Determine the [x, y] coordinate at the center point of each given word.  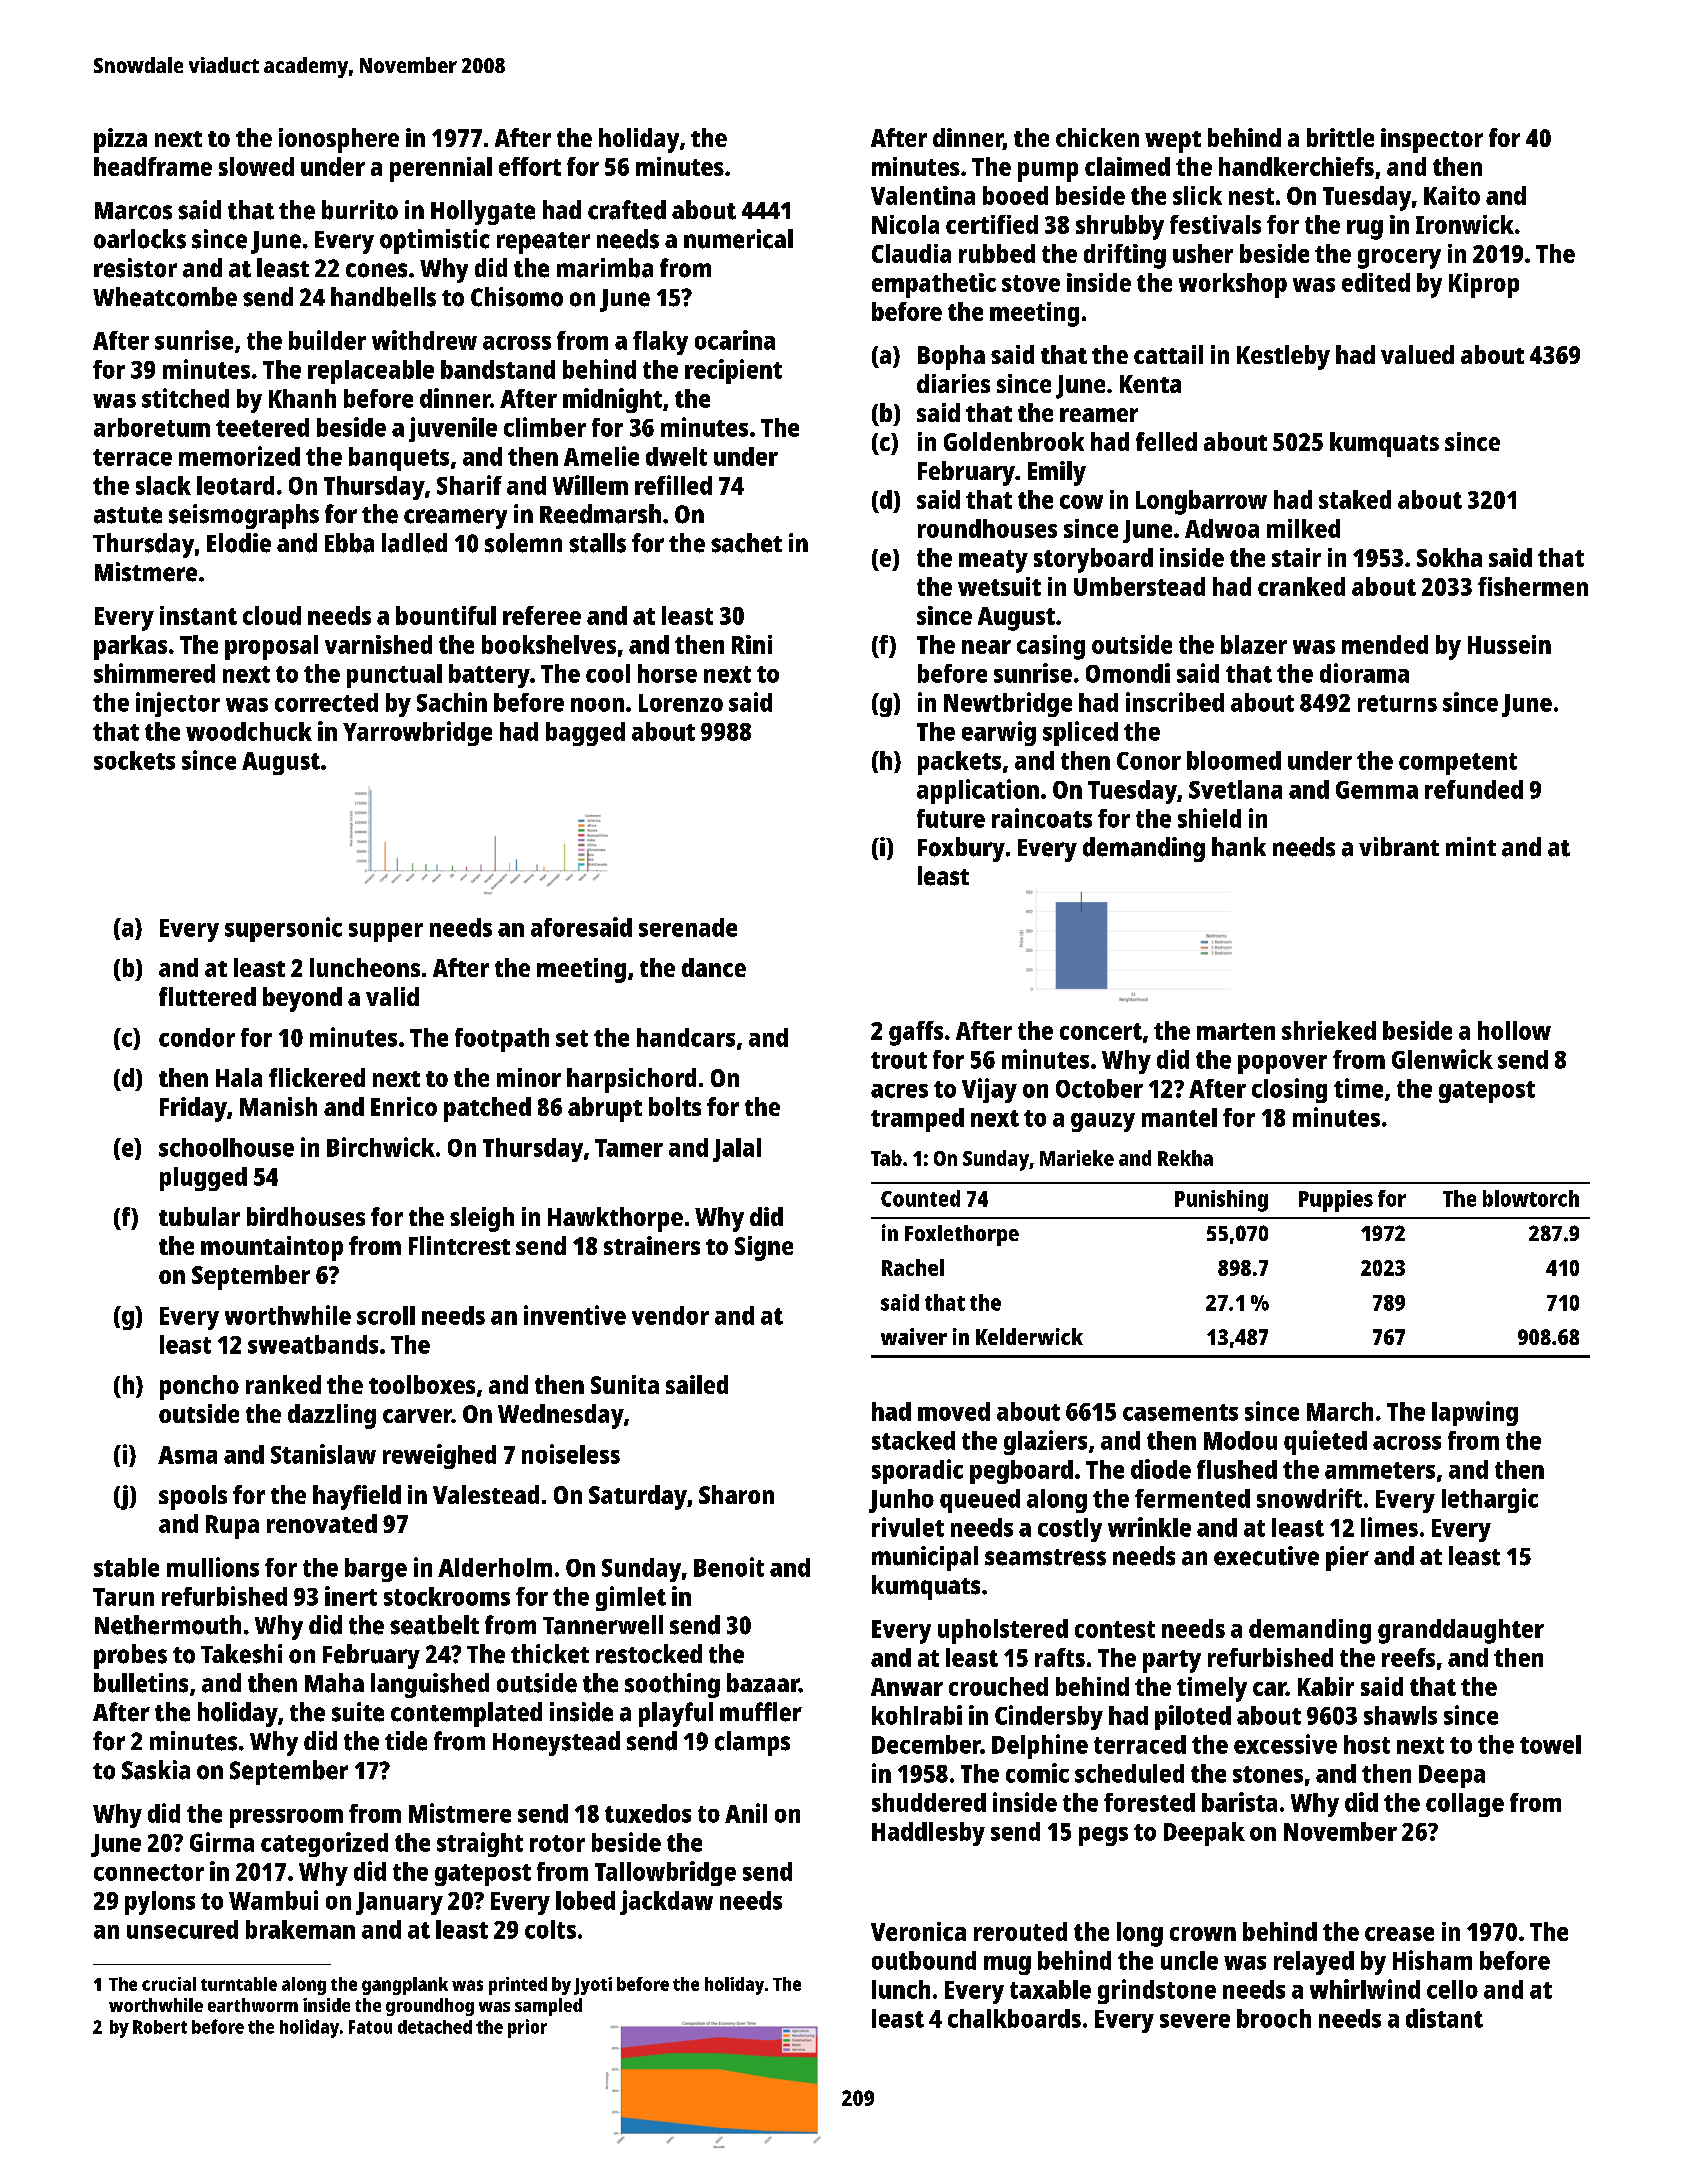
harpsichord [631, 1080]
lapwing [1475, 1413]
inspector [1432, 140]
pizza [120, 140]
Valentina [923, 195]
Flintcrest [459, 1245]
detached [435, 2027]
